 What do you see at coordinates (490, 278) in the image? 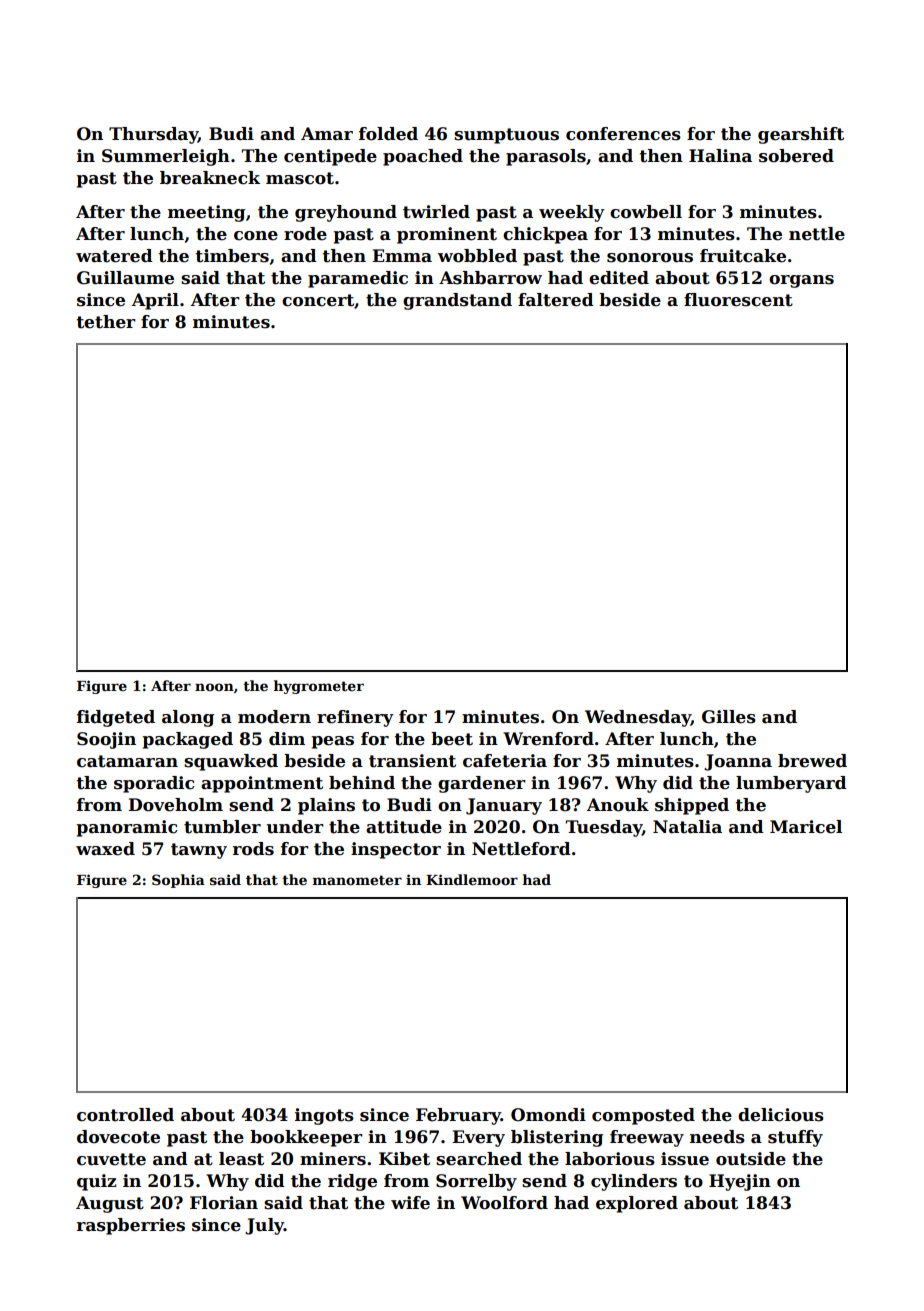
I see `Ashbarrow` at bounding box center [490, 278].
